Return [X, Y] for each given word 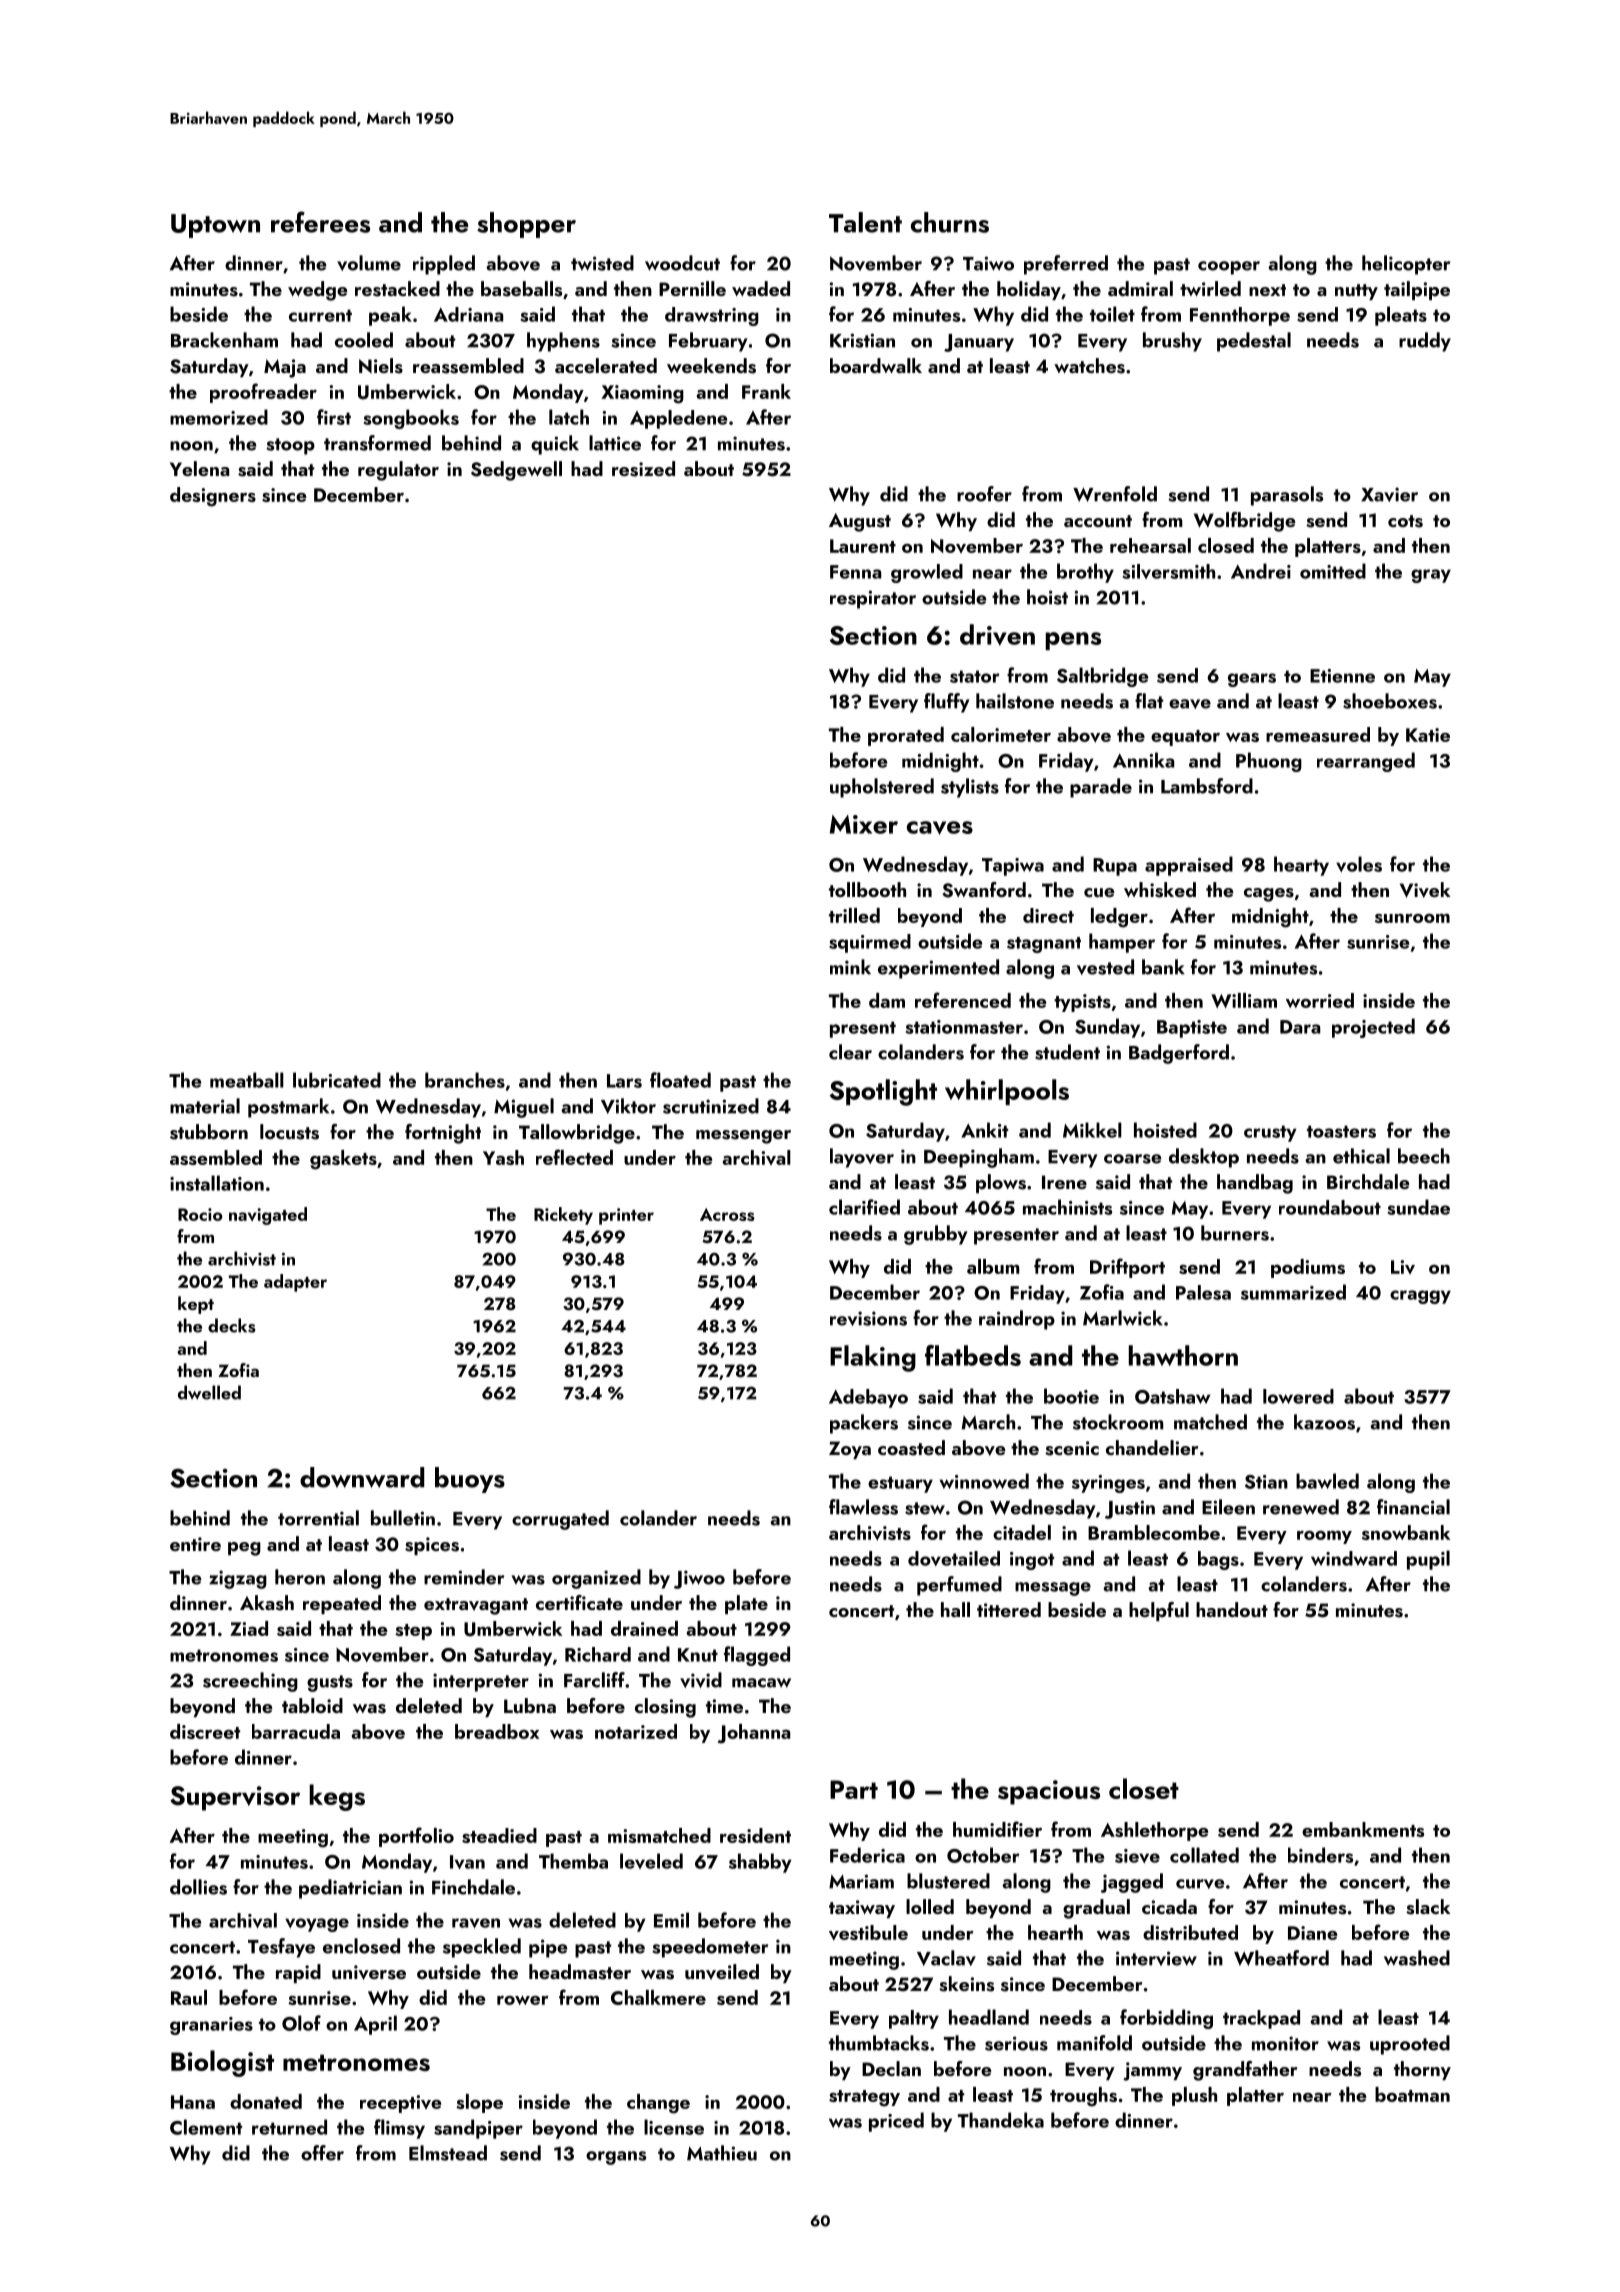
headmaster [580, 1972]
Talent [865, 222]
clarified [864, 1207]
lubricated [337, 1080]
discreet [205, 1731]
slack [1428, 1907]
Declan [891, 2068]
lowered [1298, 1396]
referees [320, 222]
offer [322, 2153]
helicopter [1406, 265]
